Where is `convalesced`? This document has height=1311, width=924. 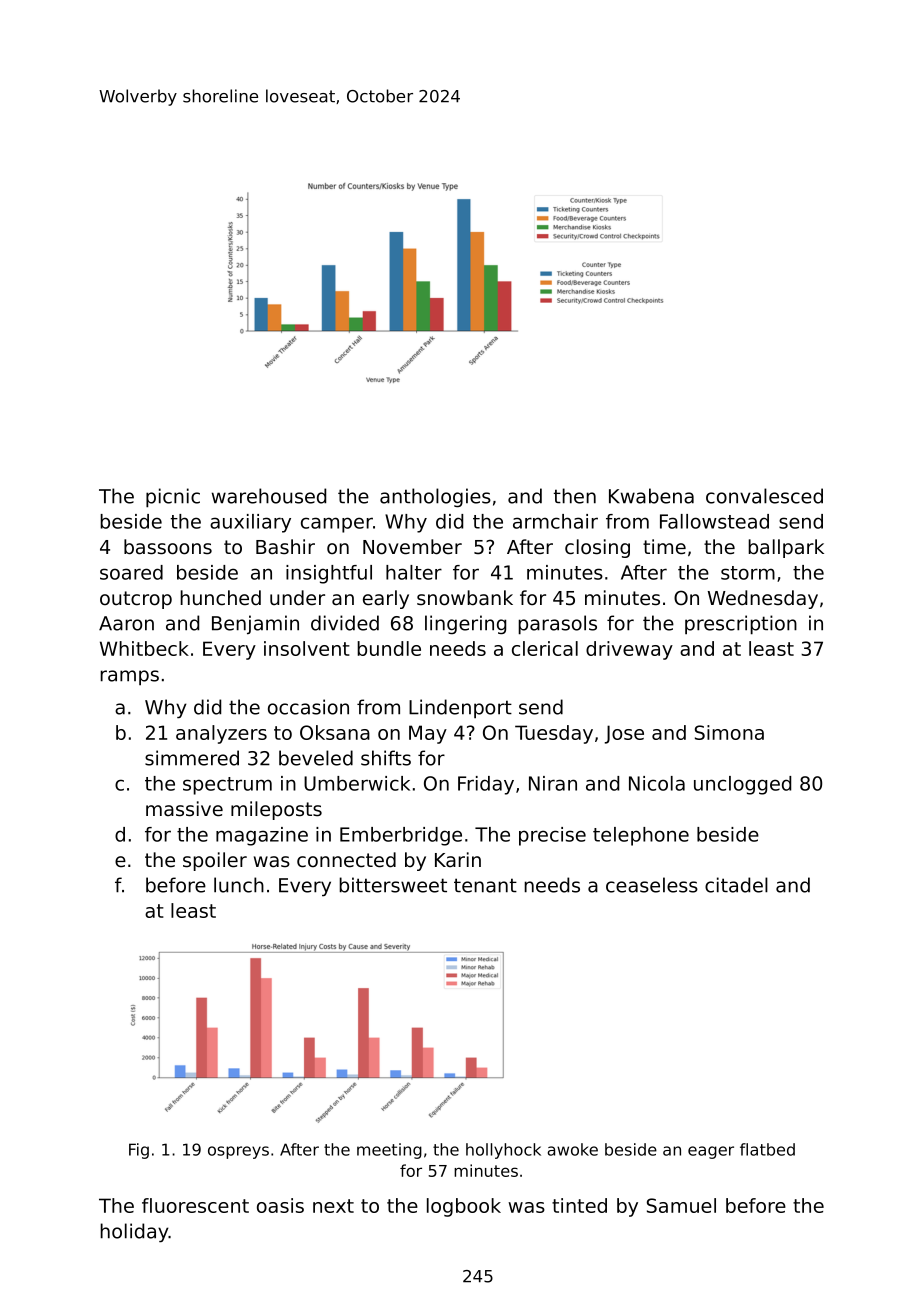
convalesced is located at coordinates (764, 496).
